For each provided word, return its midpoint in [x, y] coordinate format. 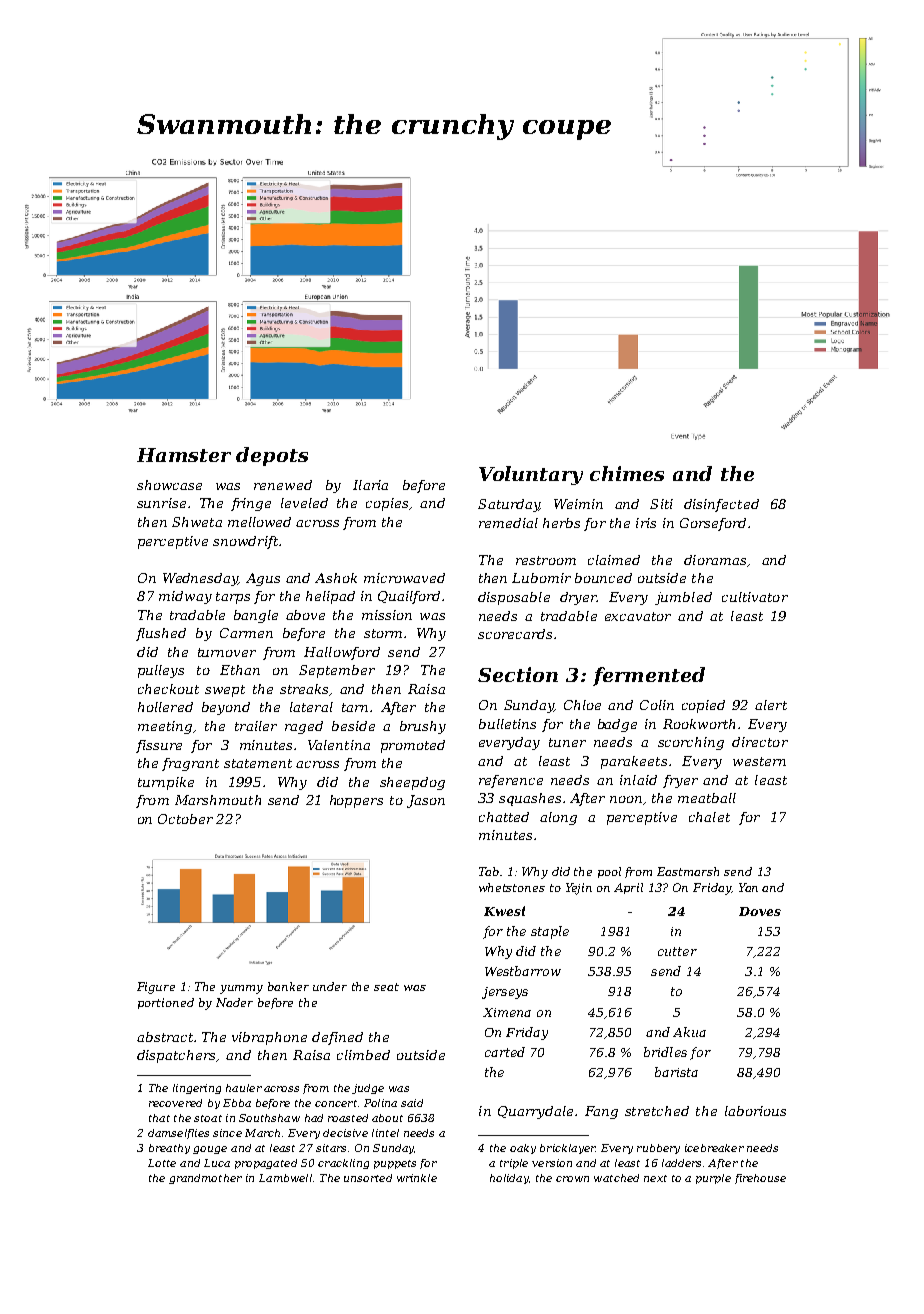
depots [272, 456]
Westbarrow [523, 971]
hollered [165, 707]
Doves [760, 911]
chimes [627, 473]
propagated [266, 1164]
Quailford [409, 597]
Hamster [184, 455]
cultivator [755, 597]
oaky [523, 1149]
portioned [166, 1003]
